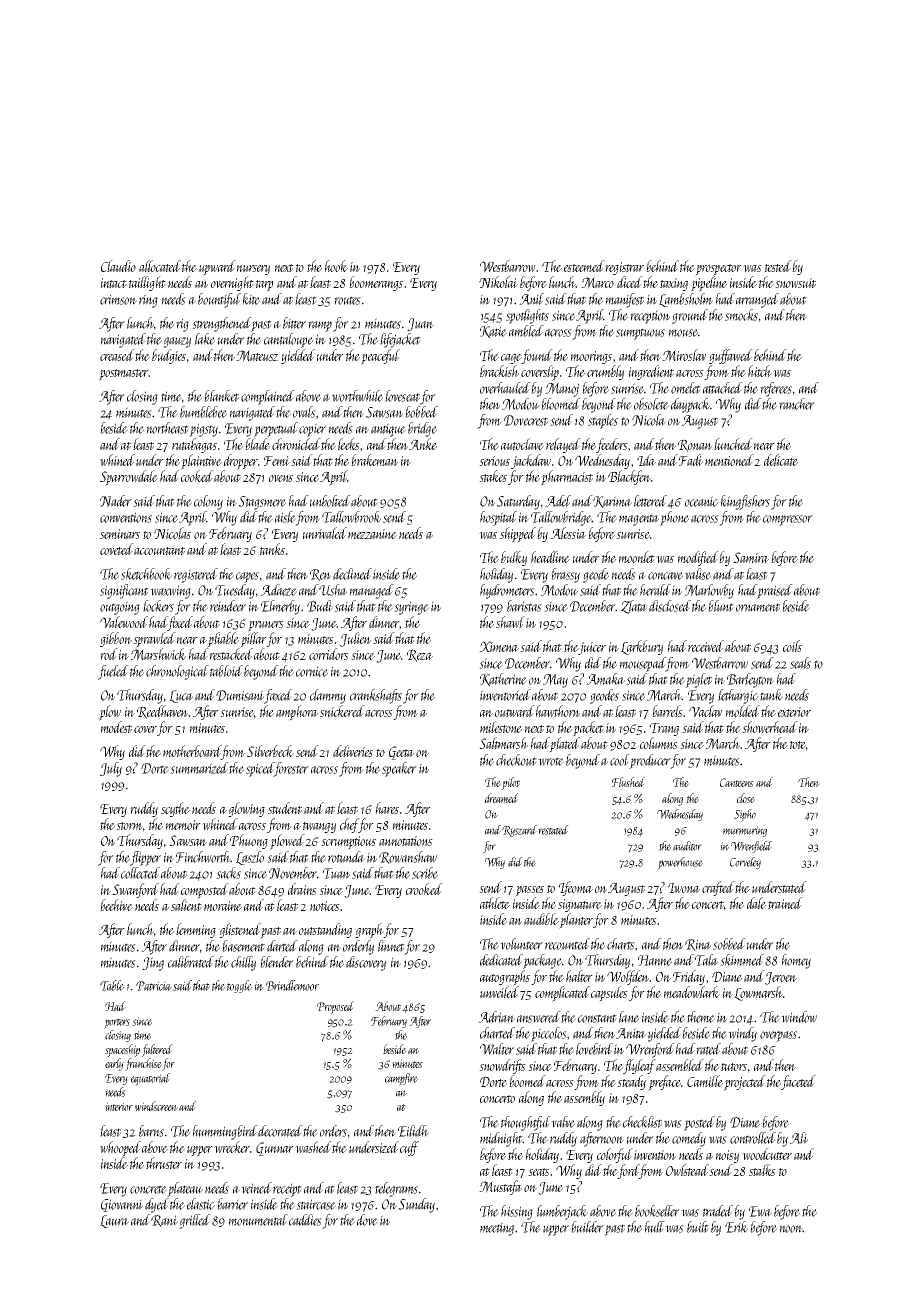 This screenshot has height=1308, width=924. I want to click on linnet, so click(391, 946).
